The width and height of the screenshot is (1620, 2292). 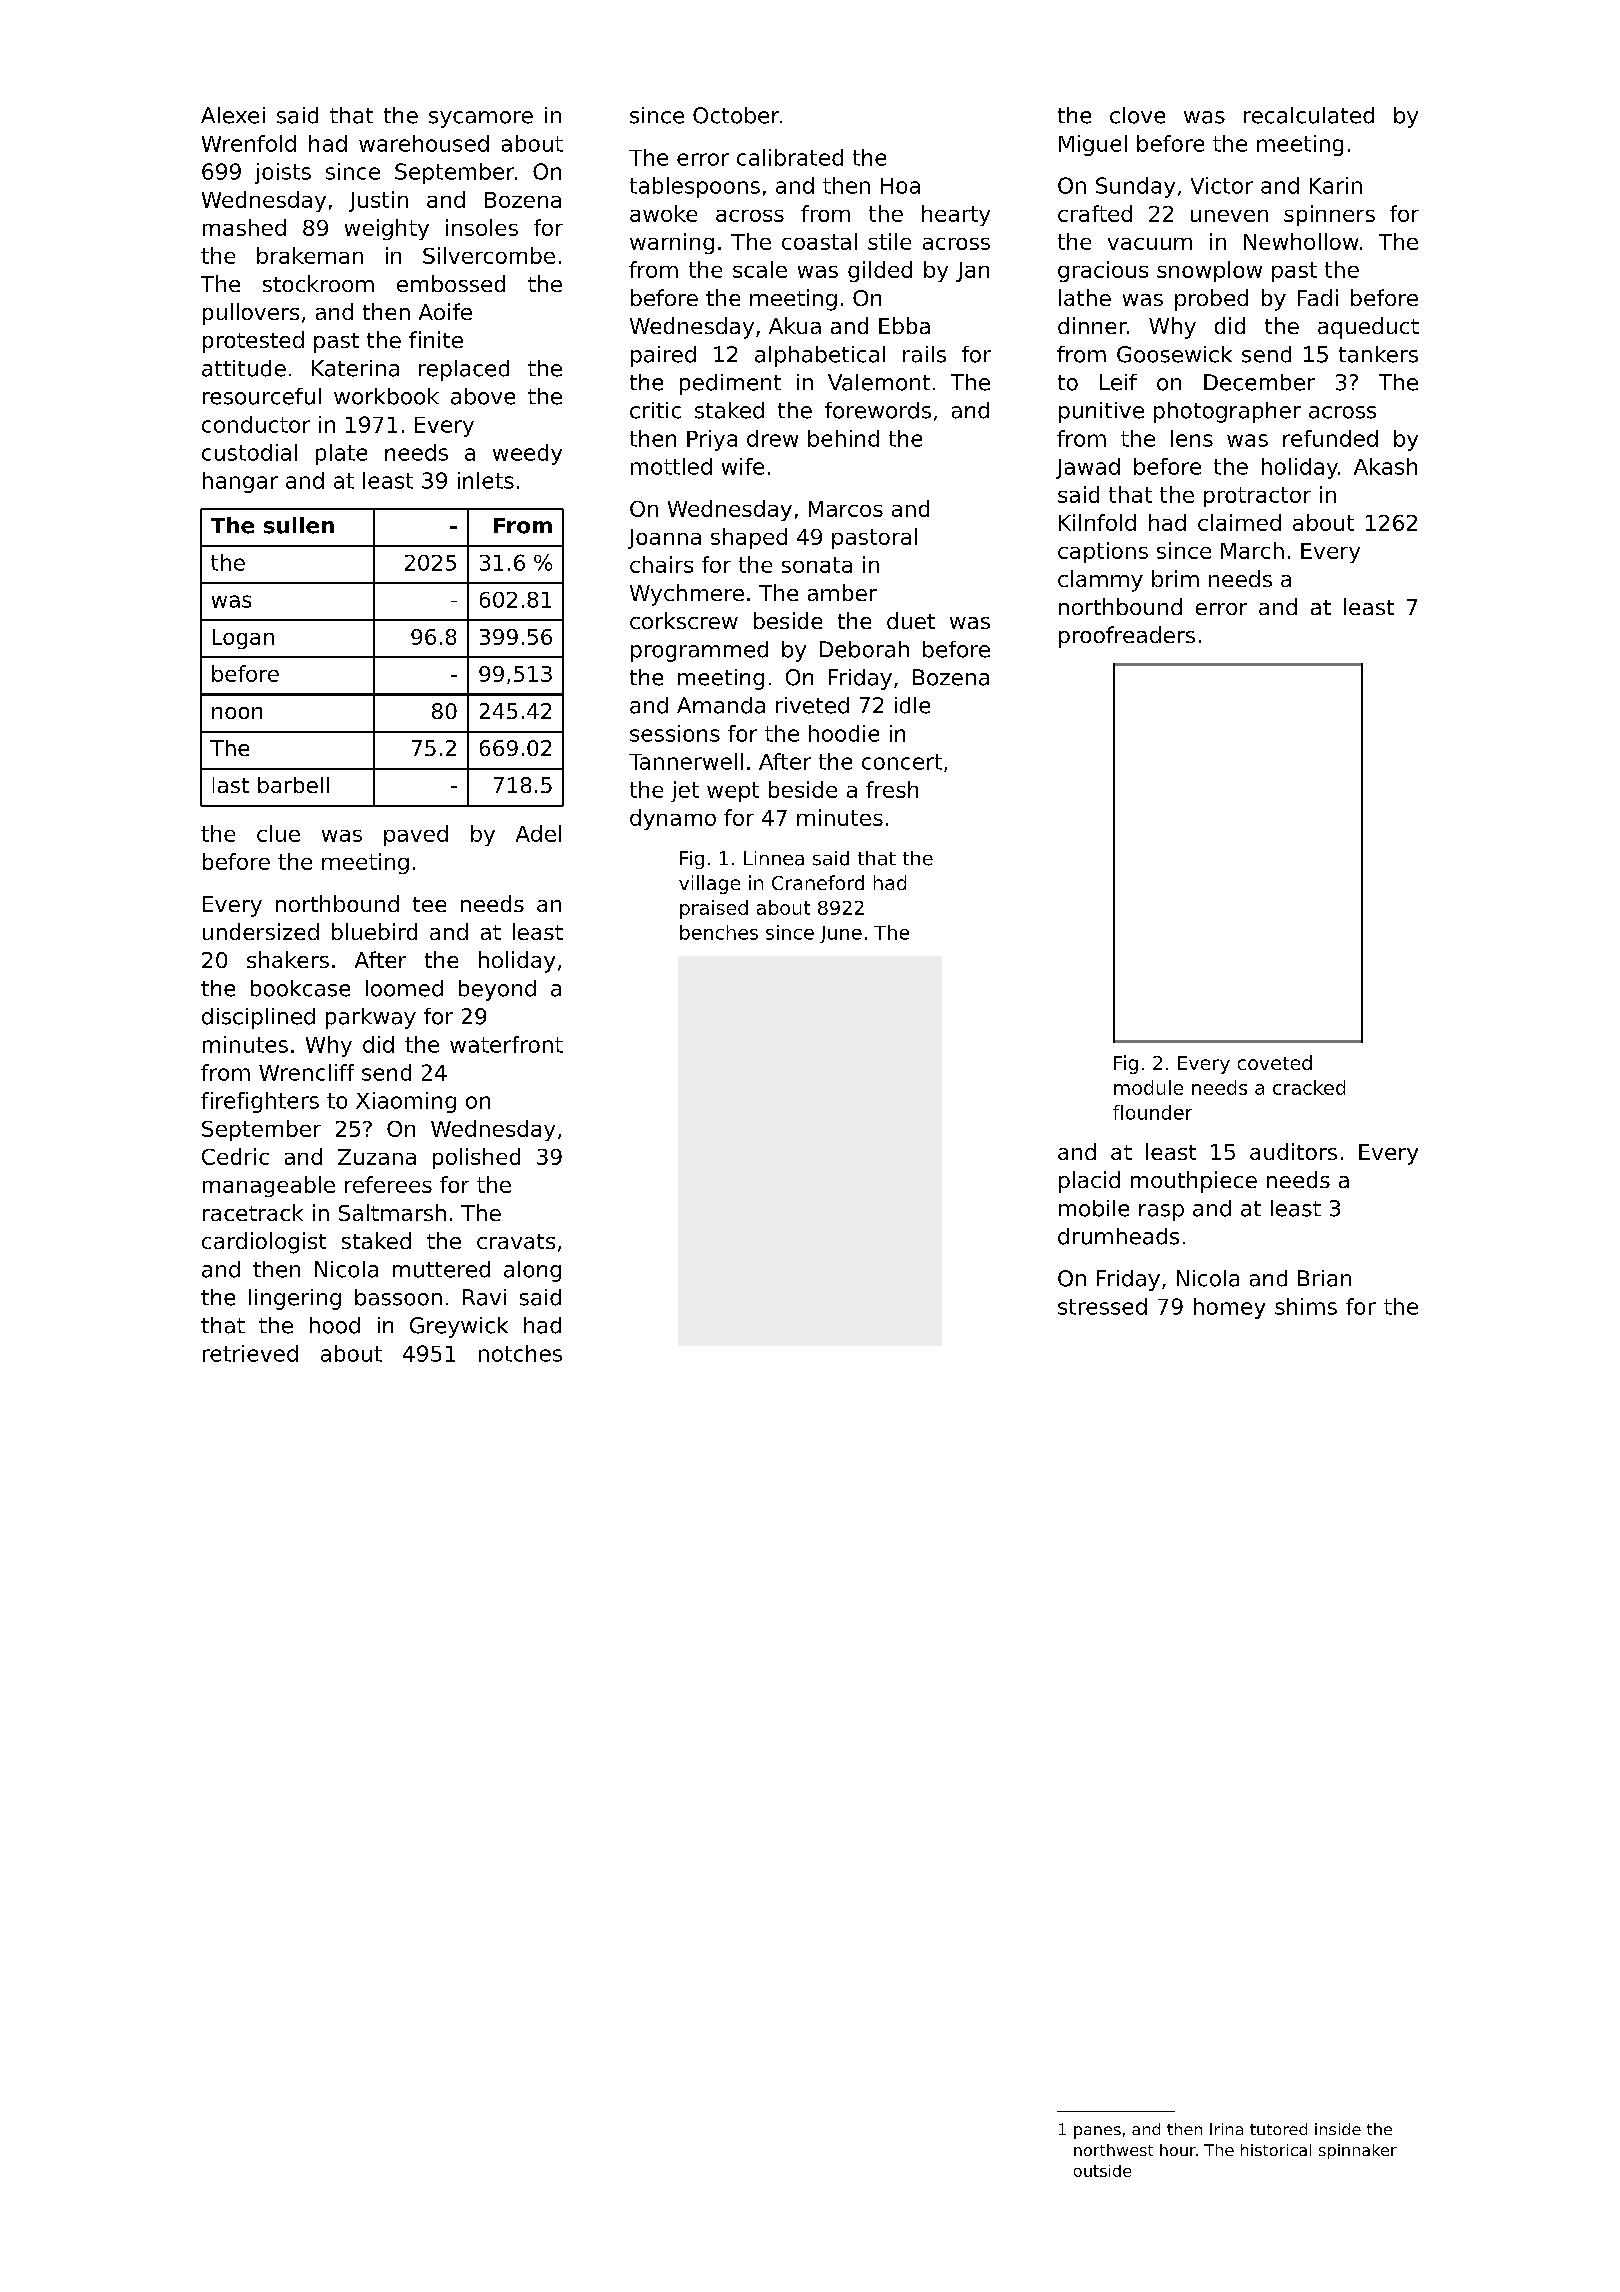 I want to click on recalculated, so click(x=1309, y=115).
